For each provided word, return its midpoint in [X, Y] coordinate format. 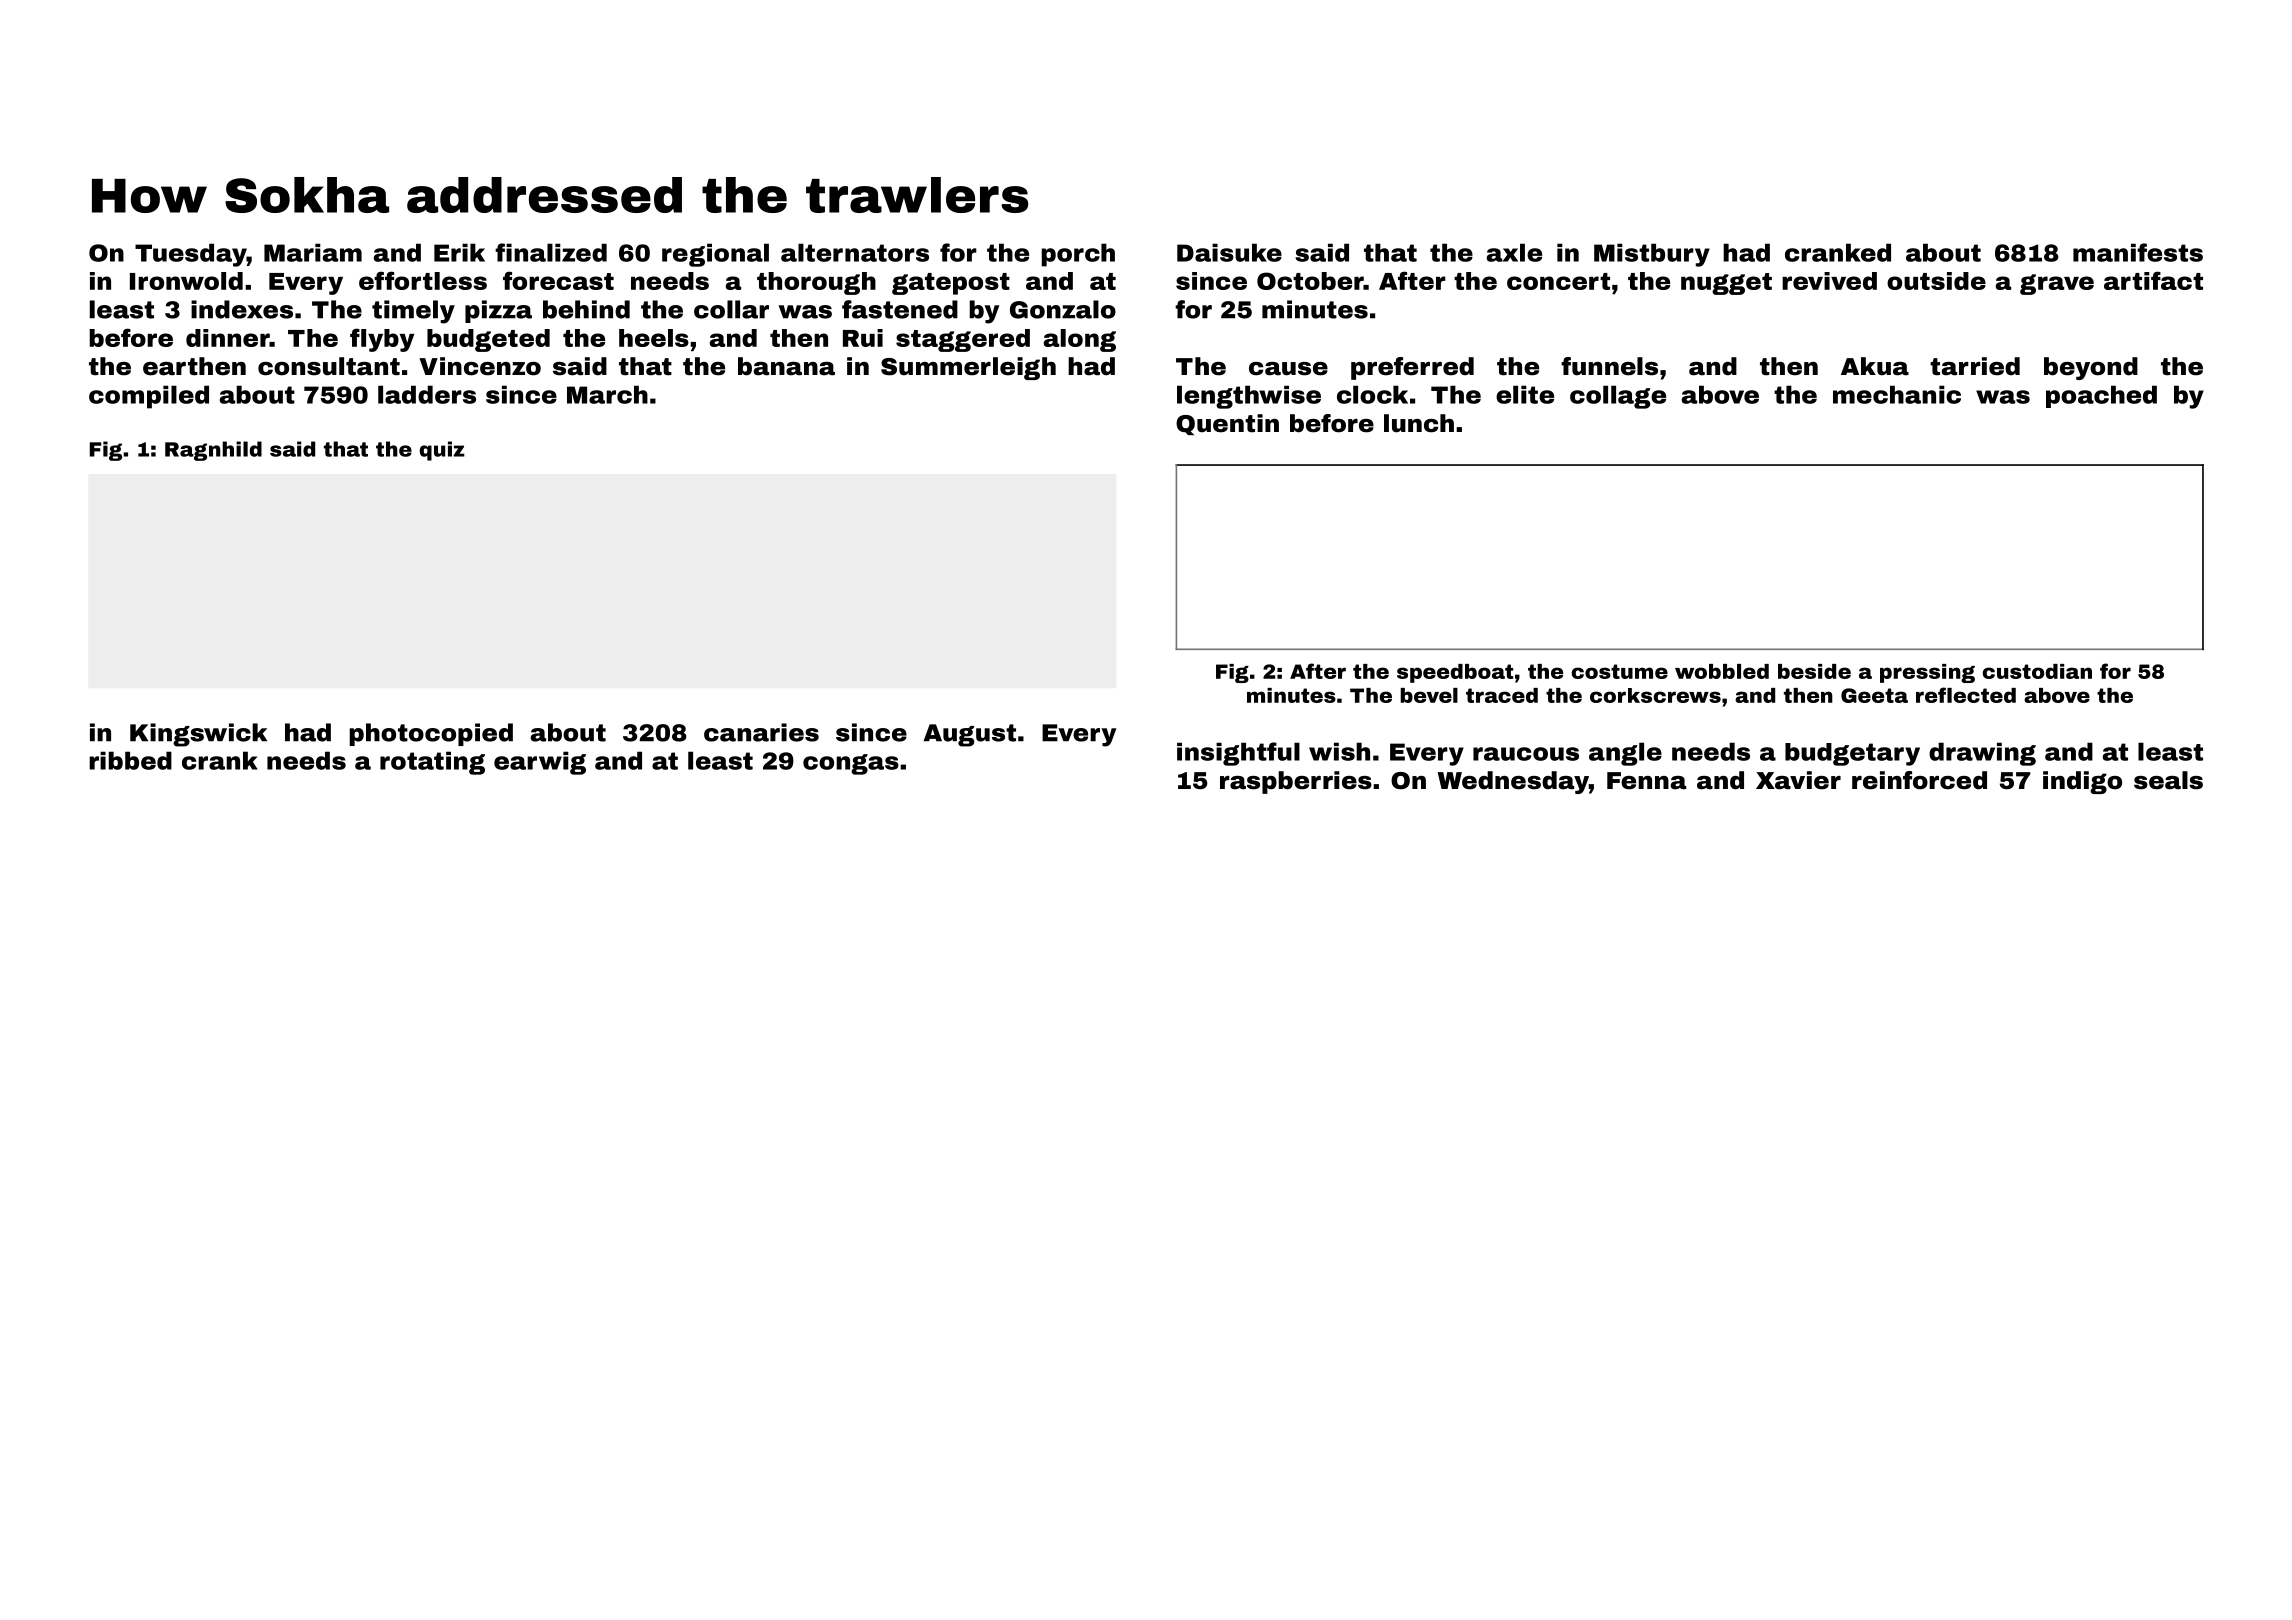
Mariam [313, 252]
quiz [442, 451]
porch [1078, 255]
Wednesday [1513, 782]
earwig [540, 763]
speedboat [1455, 673]
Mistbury [1652, 255]
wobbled [1722, 671]
